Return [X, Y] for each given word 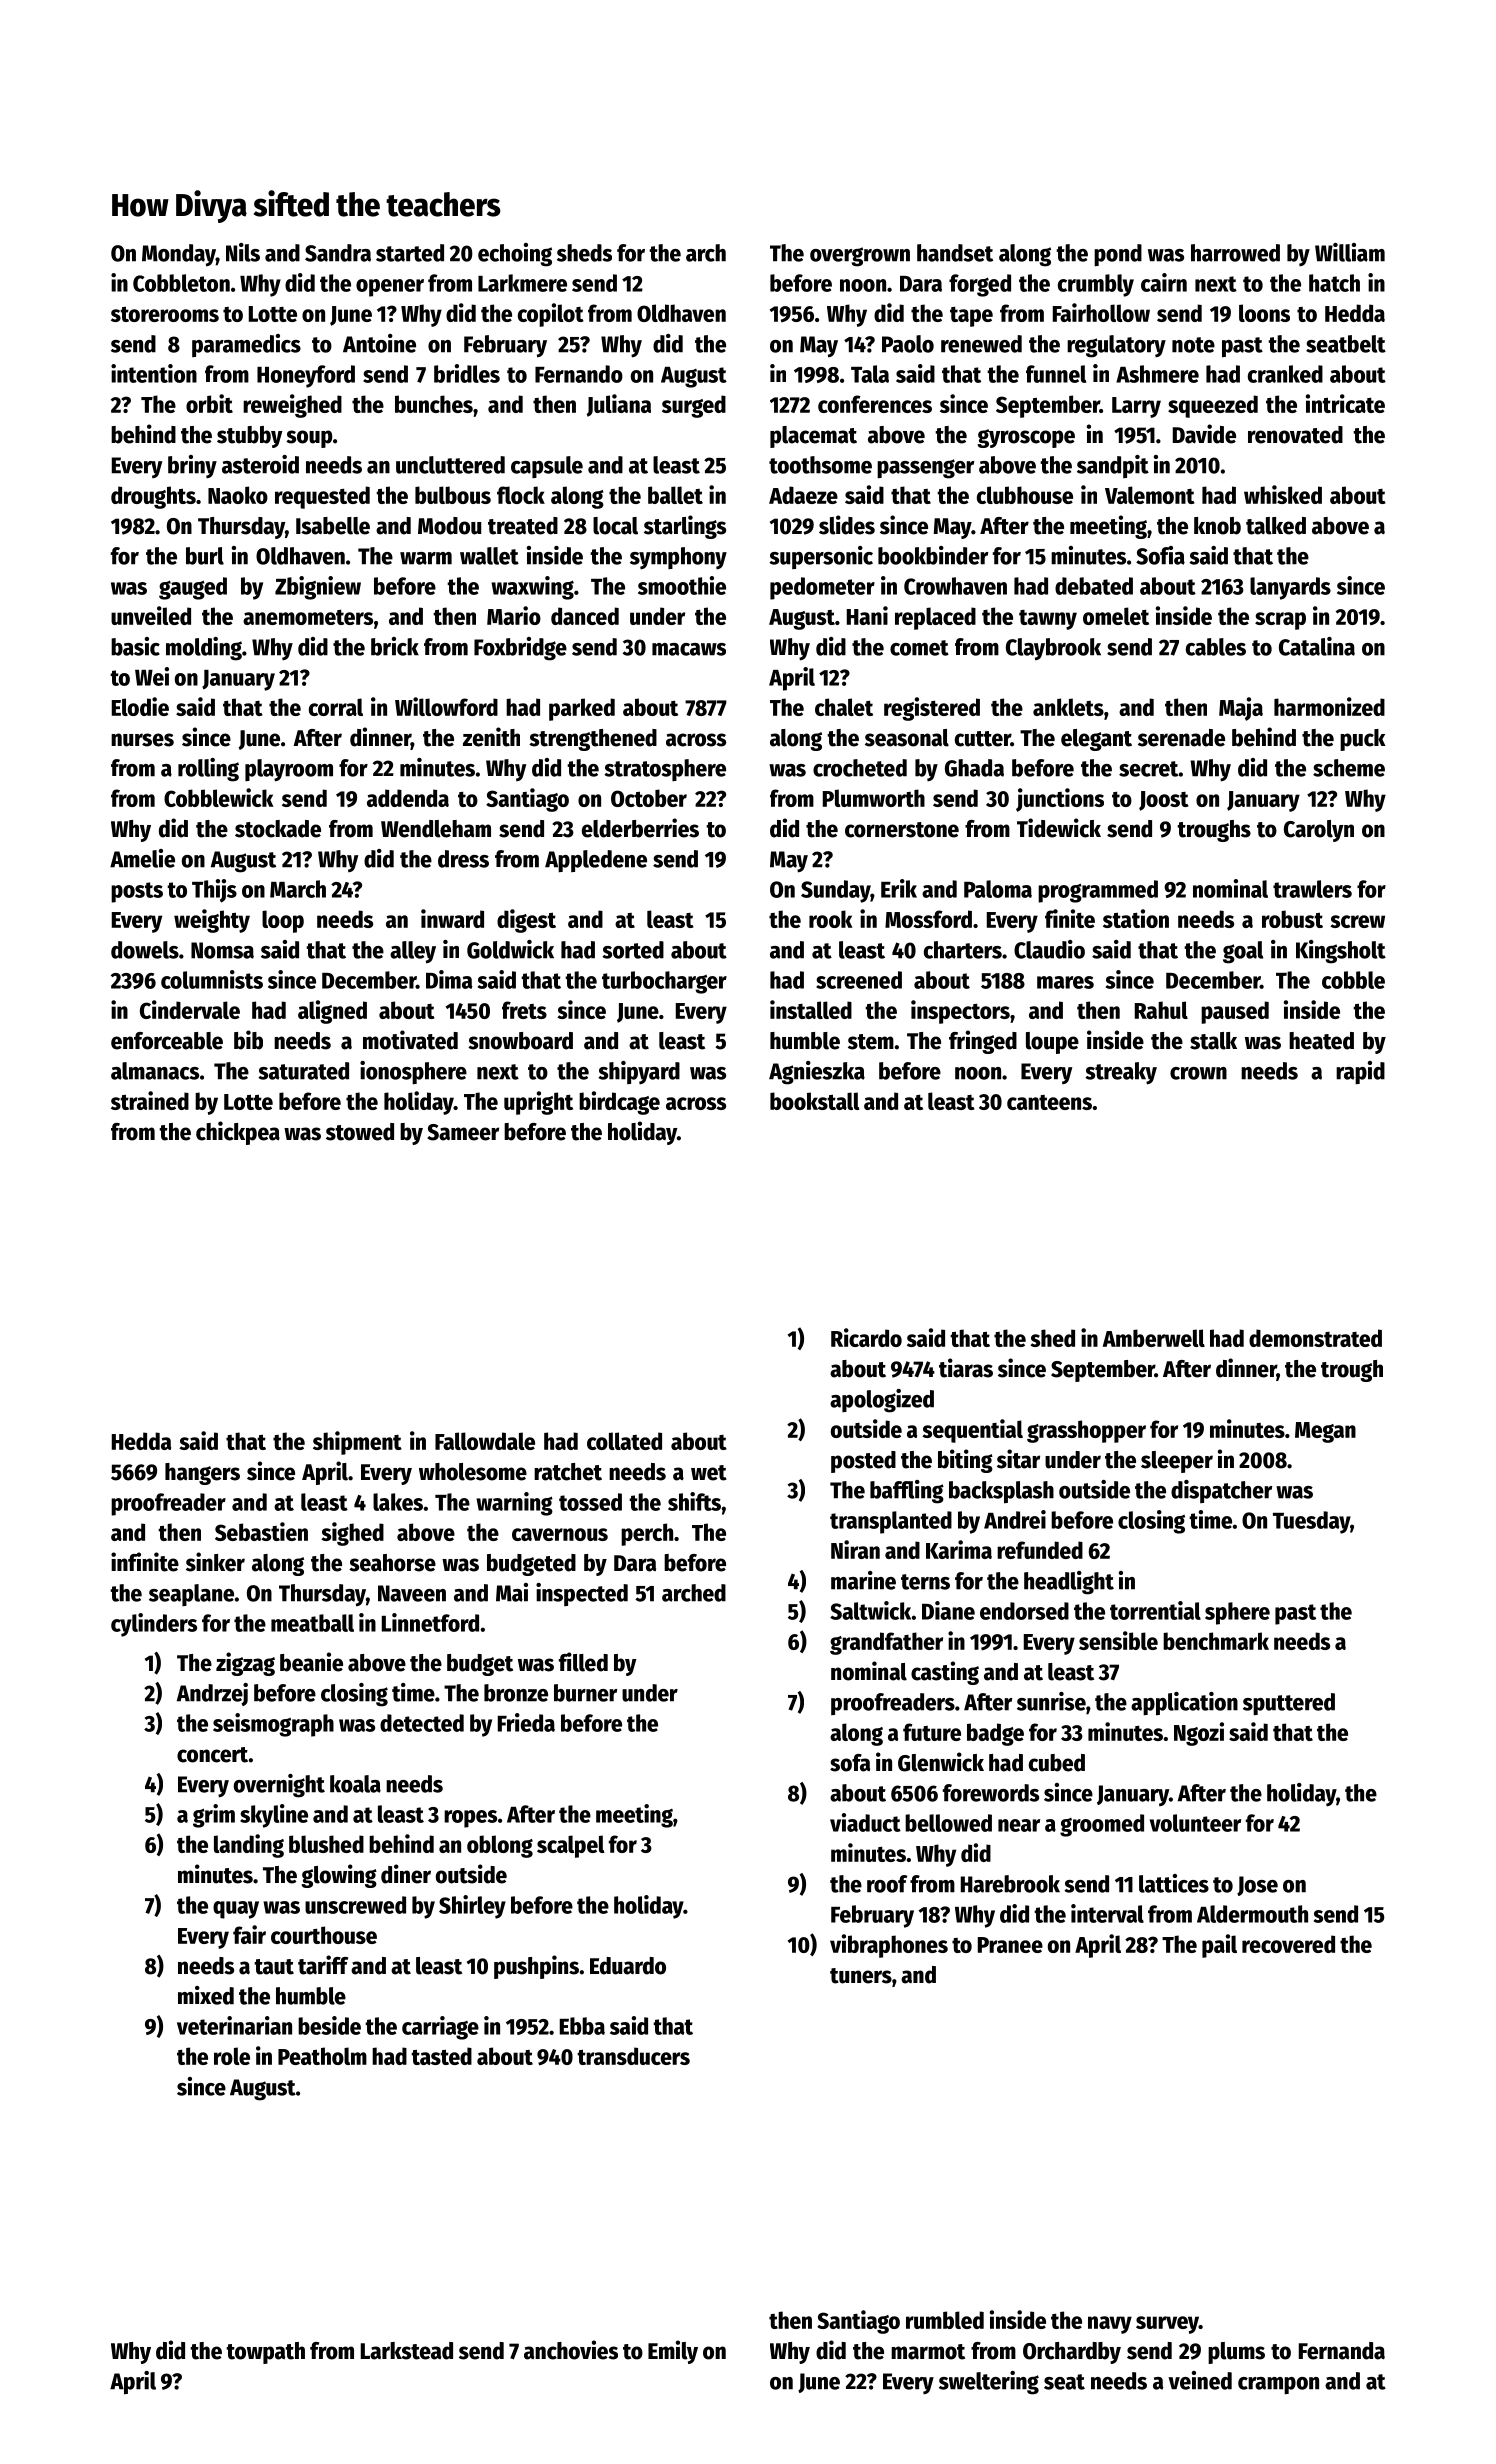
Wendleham [436, 829]
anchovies [571, 2350]
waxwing [532, 588]
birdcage [619, 1103]
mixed [206, 1995]
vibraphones [889, 1946]
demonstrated [1315, 1338]
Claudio [1049, 949]
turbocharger [664, 982]
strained [150, 1100]
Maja [1241, 709]
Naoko [238, 495]
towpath [265, 2353]
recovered [1288, 1944]
